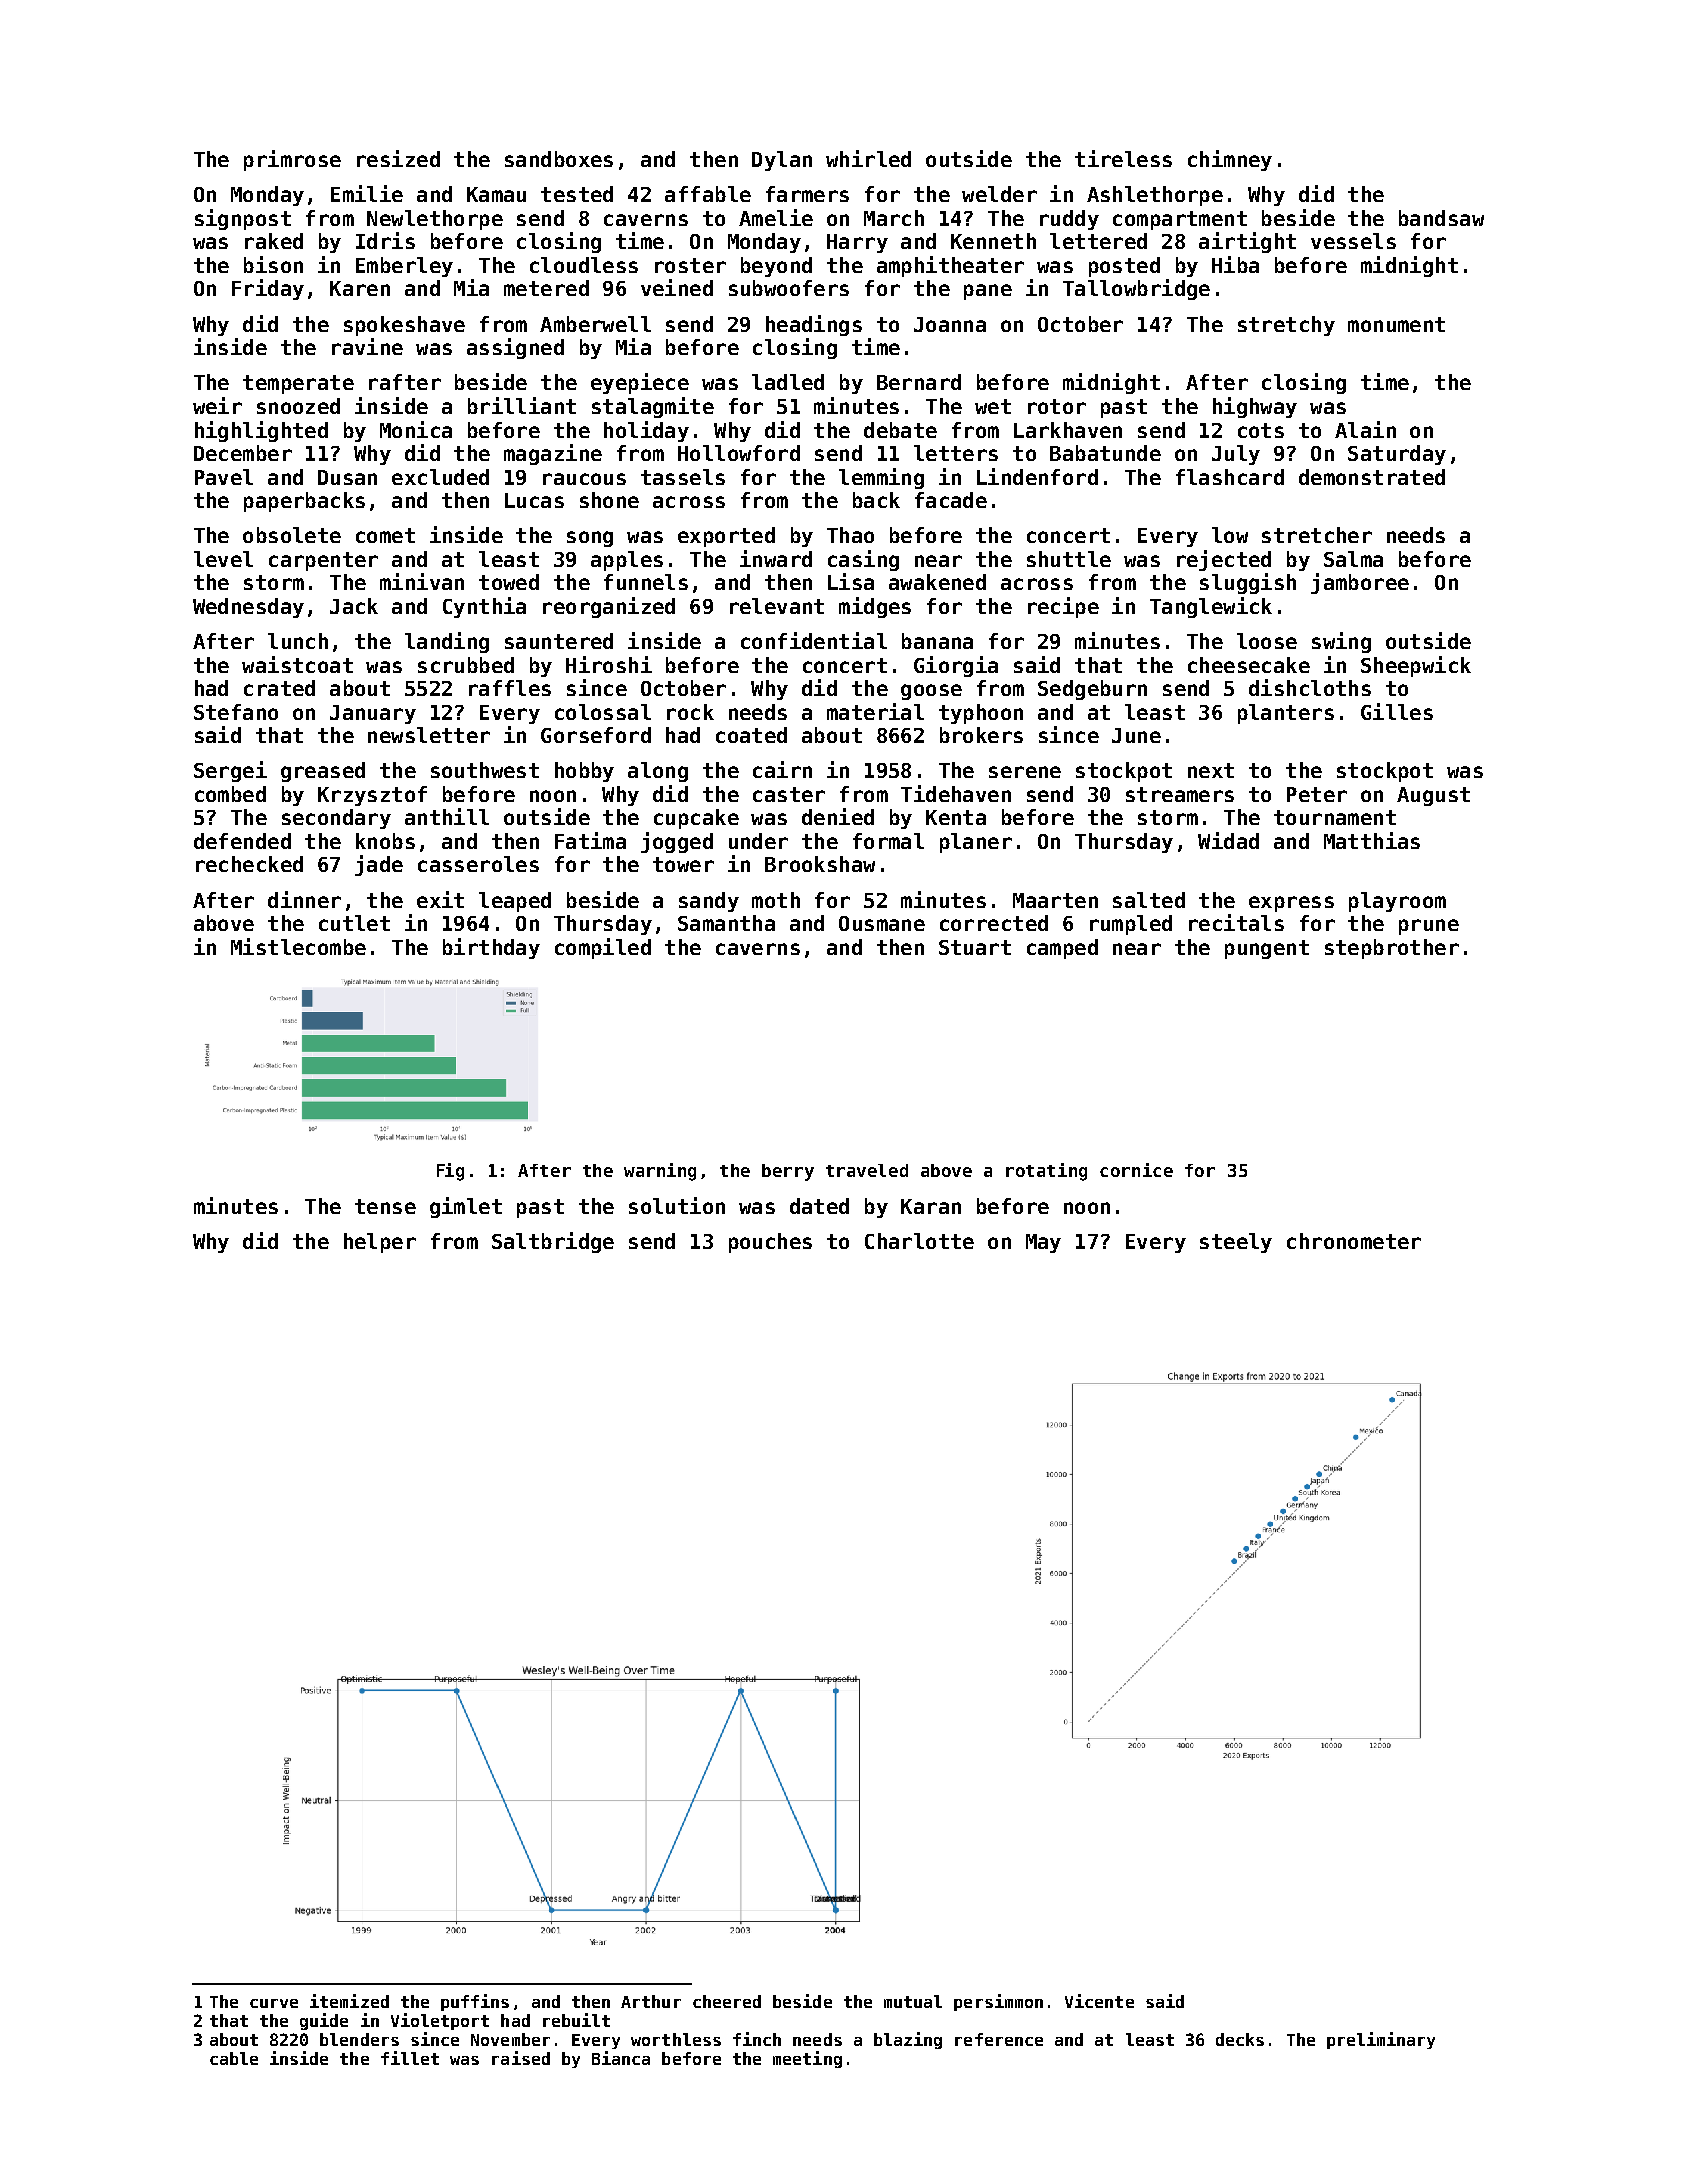 The width and height of the image is (1683, 2178). What do you see at coordinates (770, 1243) in the image?
I see `pouches` at bounding box center [770, 1243].
